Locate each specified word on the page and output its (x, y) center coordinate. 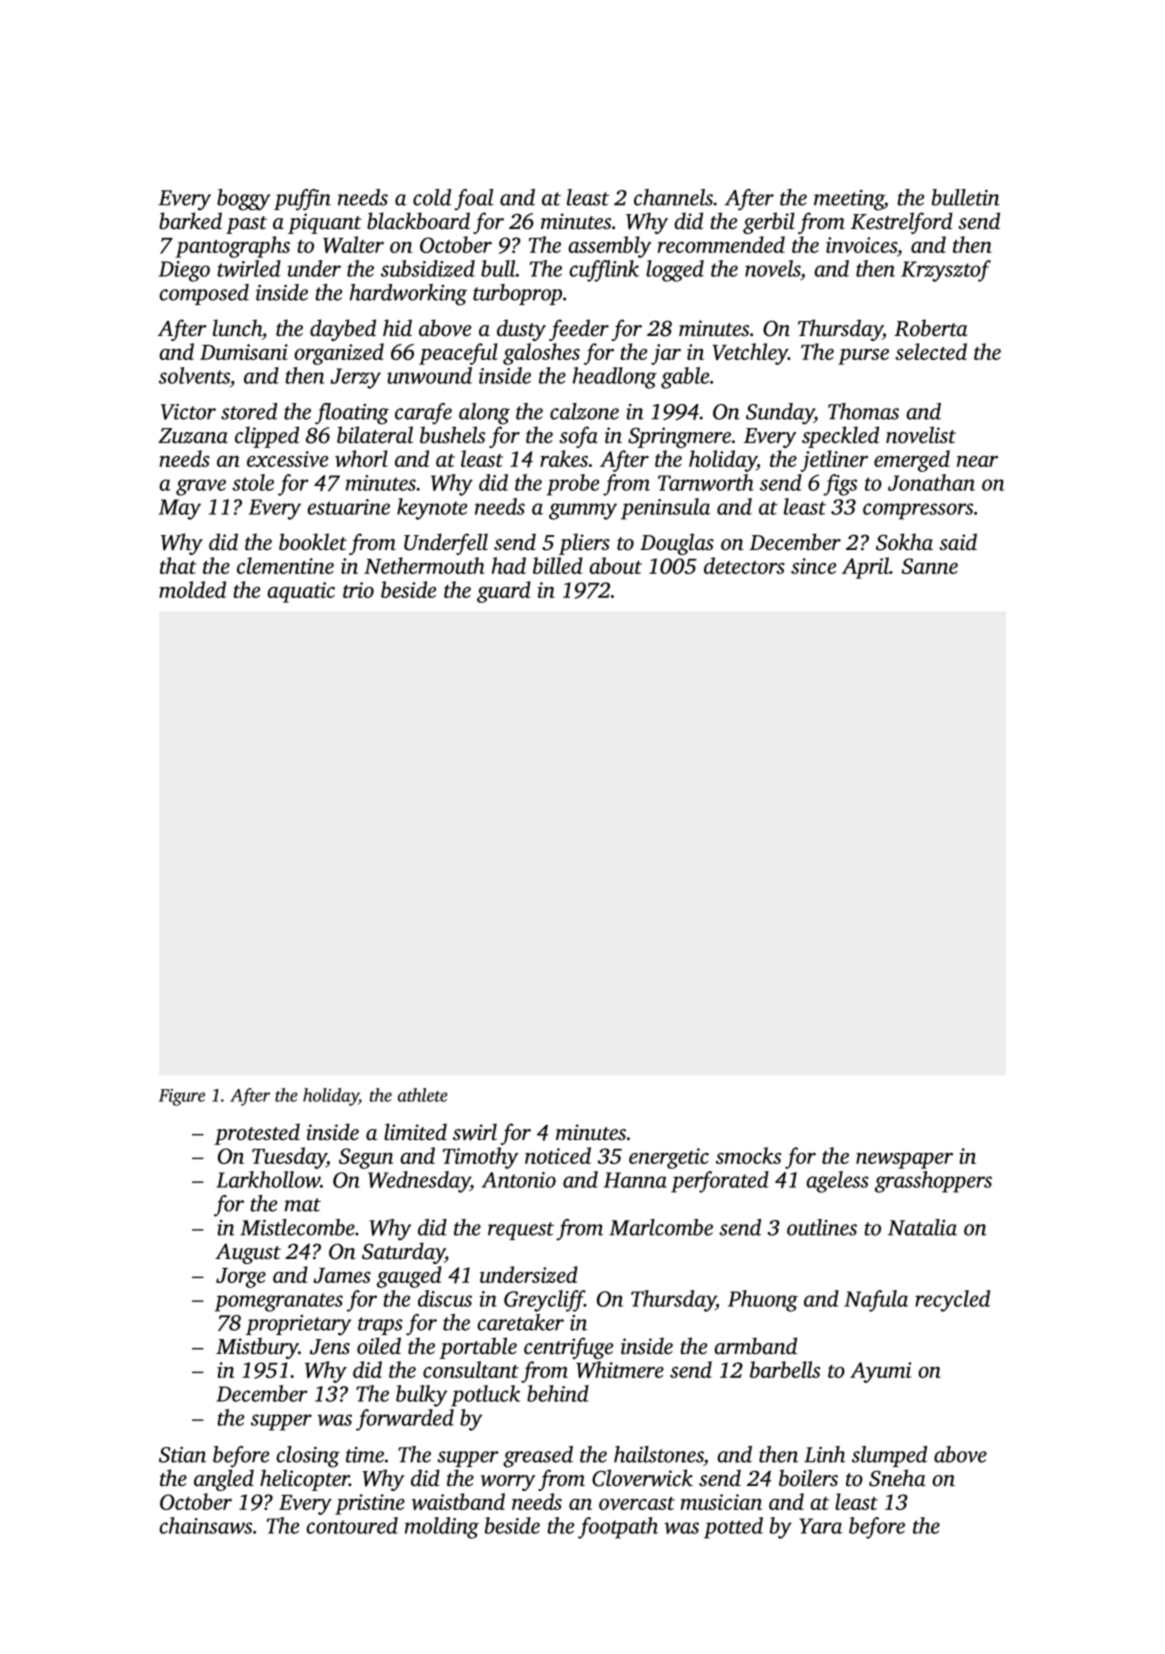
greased (538, 1457)
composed (204, 294)
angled (224, 1480)
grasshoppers (933, 1182)
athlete (423, 1095)
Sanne (929, 566)
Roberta (931, 328)
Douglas (677, 544)
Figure (182, 1097)
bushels (452, 435)
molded (192, 589)
